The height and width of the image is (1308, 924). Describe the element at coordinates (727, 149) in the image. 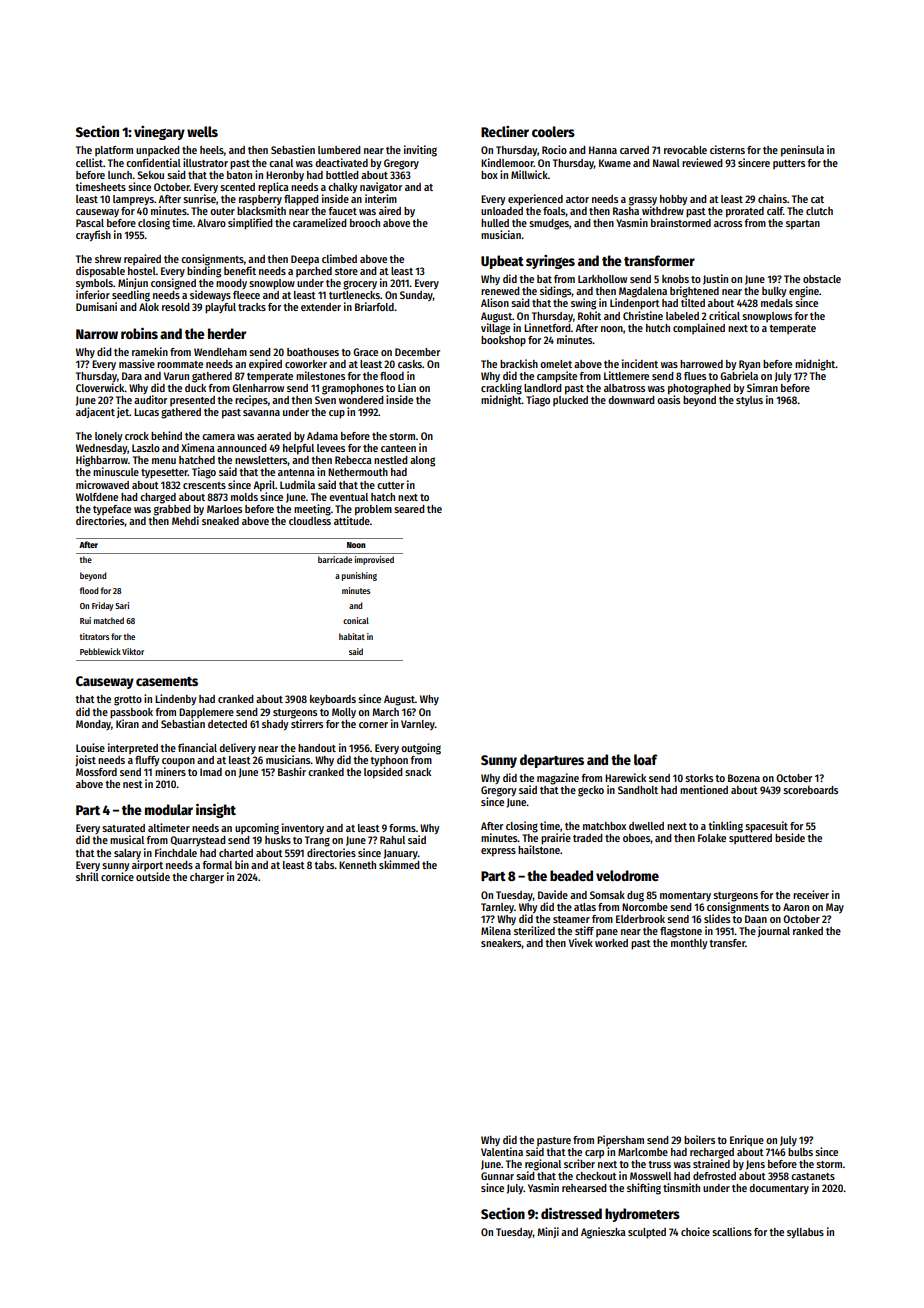

I see `cisterns` at that location.
